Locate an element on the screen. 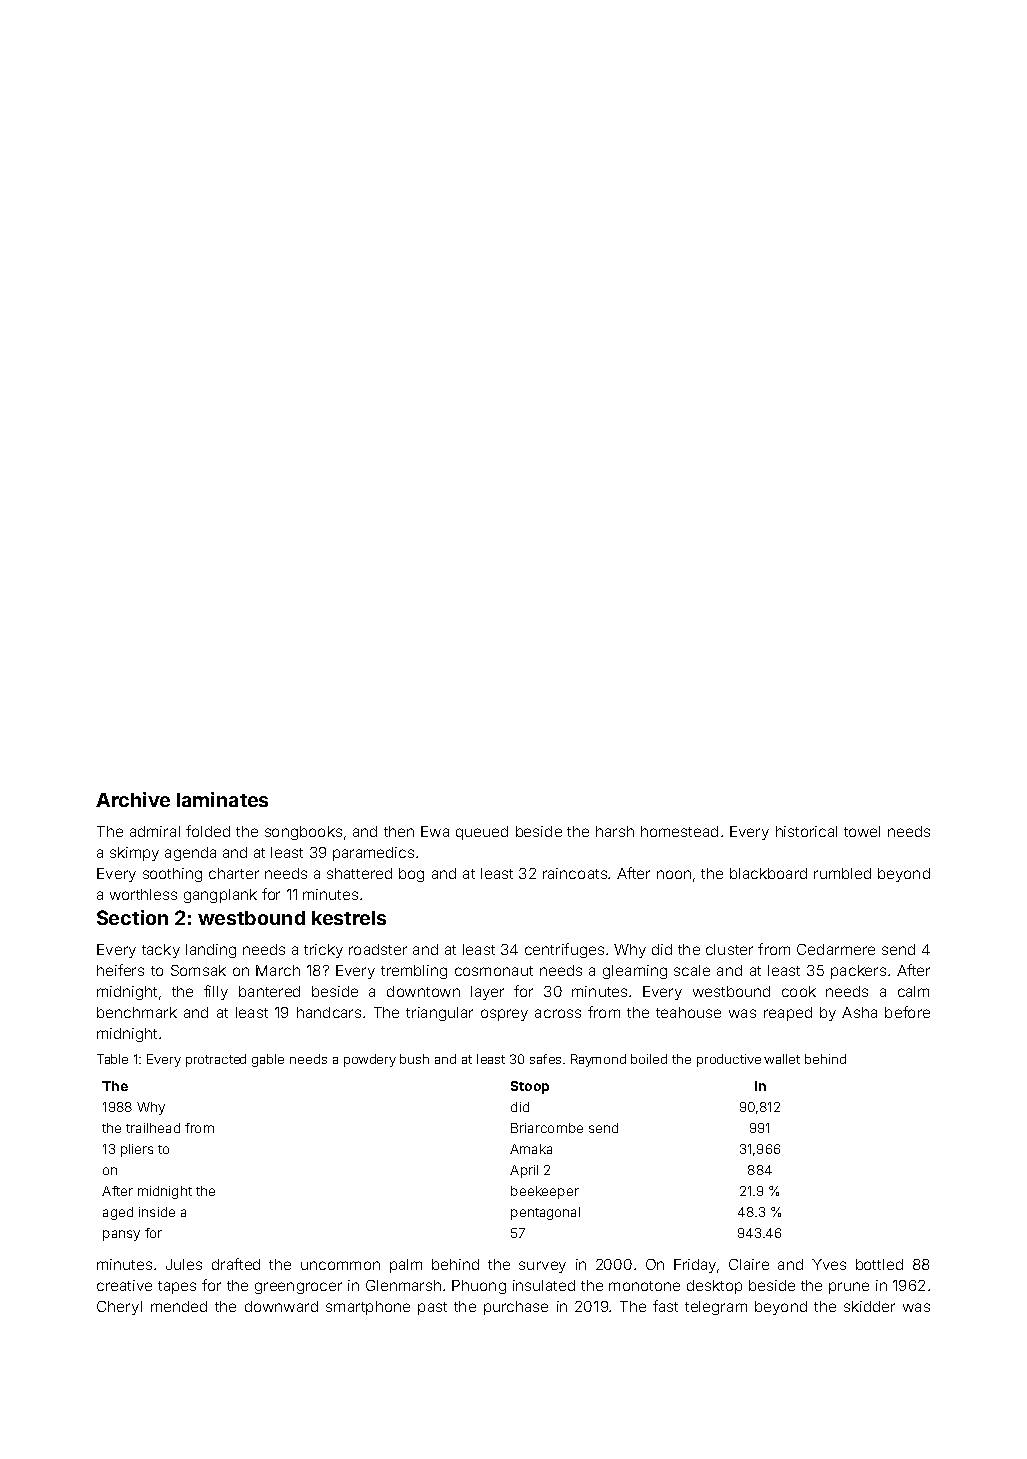 This screenshot has height=1459, width=1027. queued is located at coordinates (482, 833).
